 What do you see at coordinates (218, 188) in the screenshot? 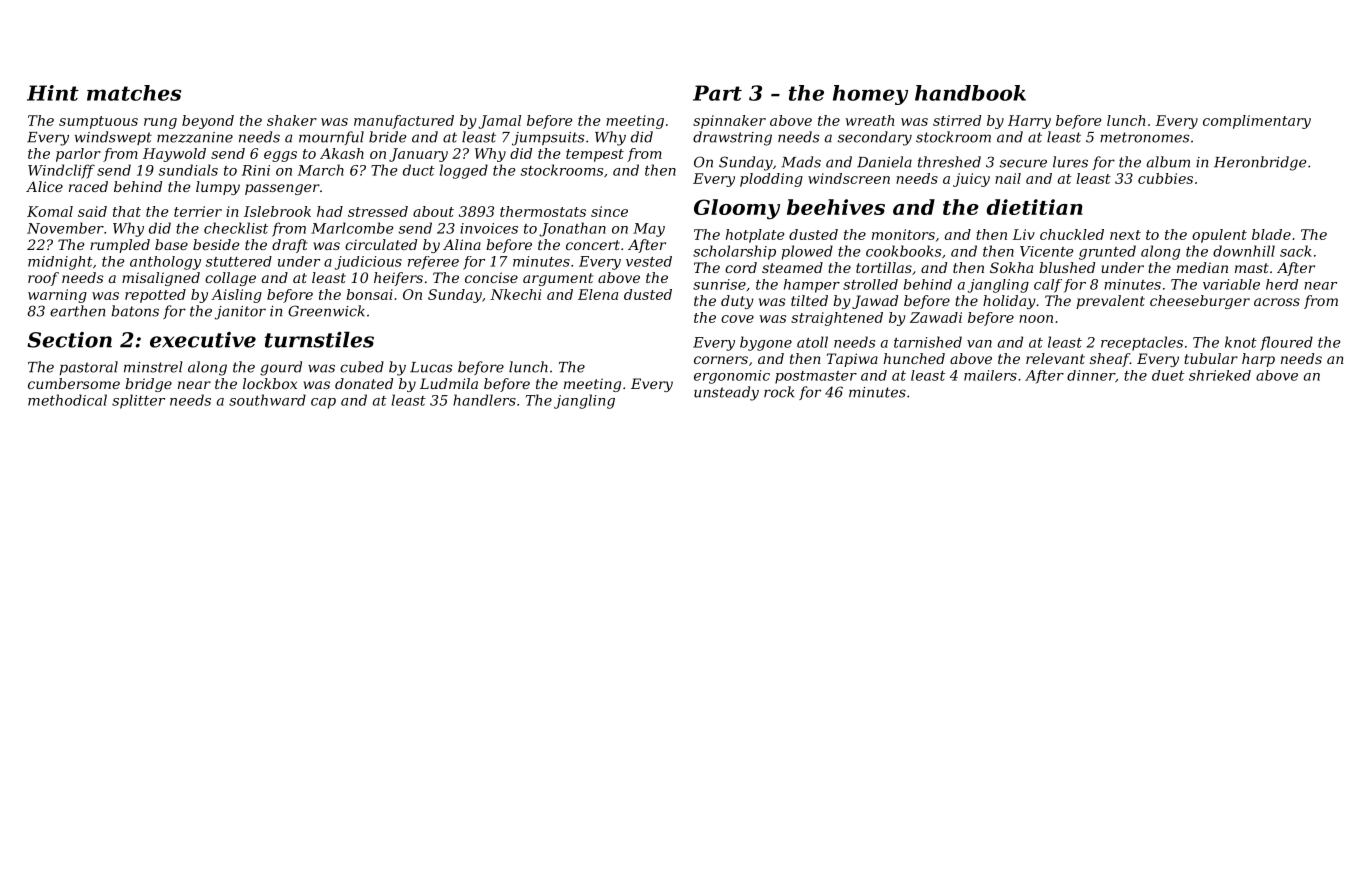
I see `lumpy` at bounding box center [218, 188].
